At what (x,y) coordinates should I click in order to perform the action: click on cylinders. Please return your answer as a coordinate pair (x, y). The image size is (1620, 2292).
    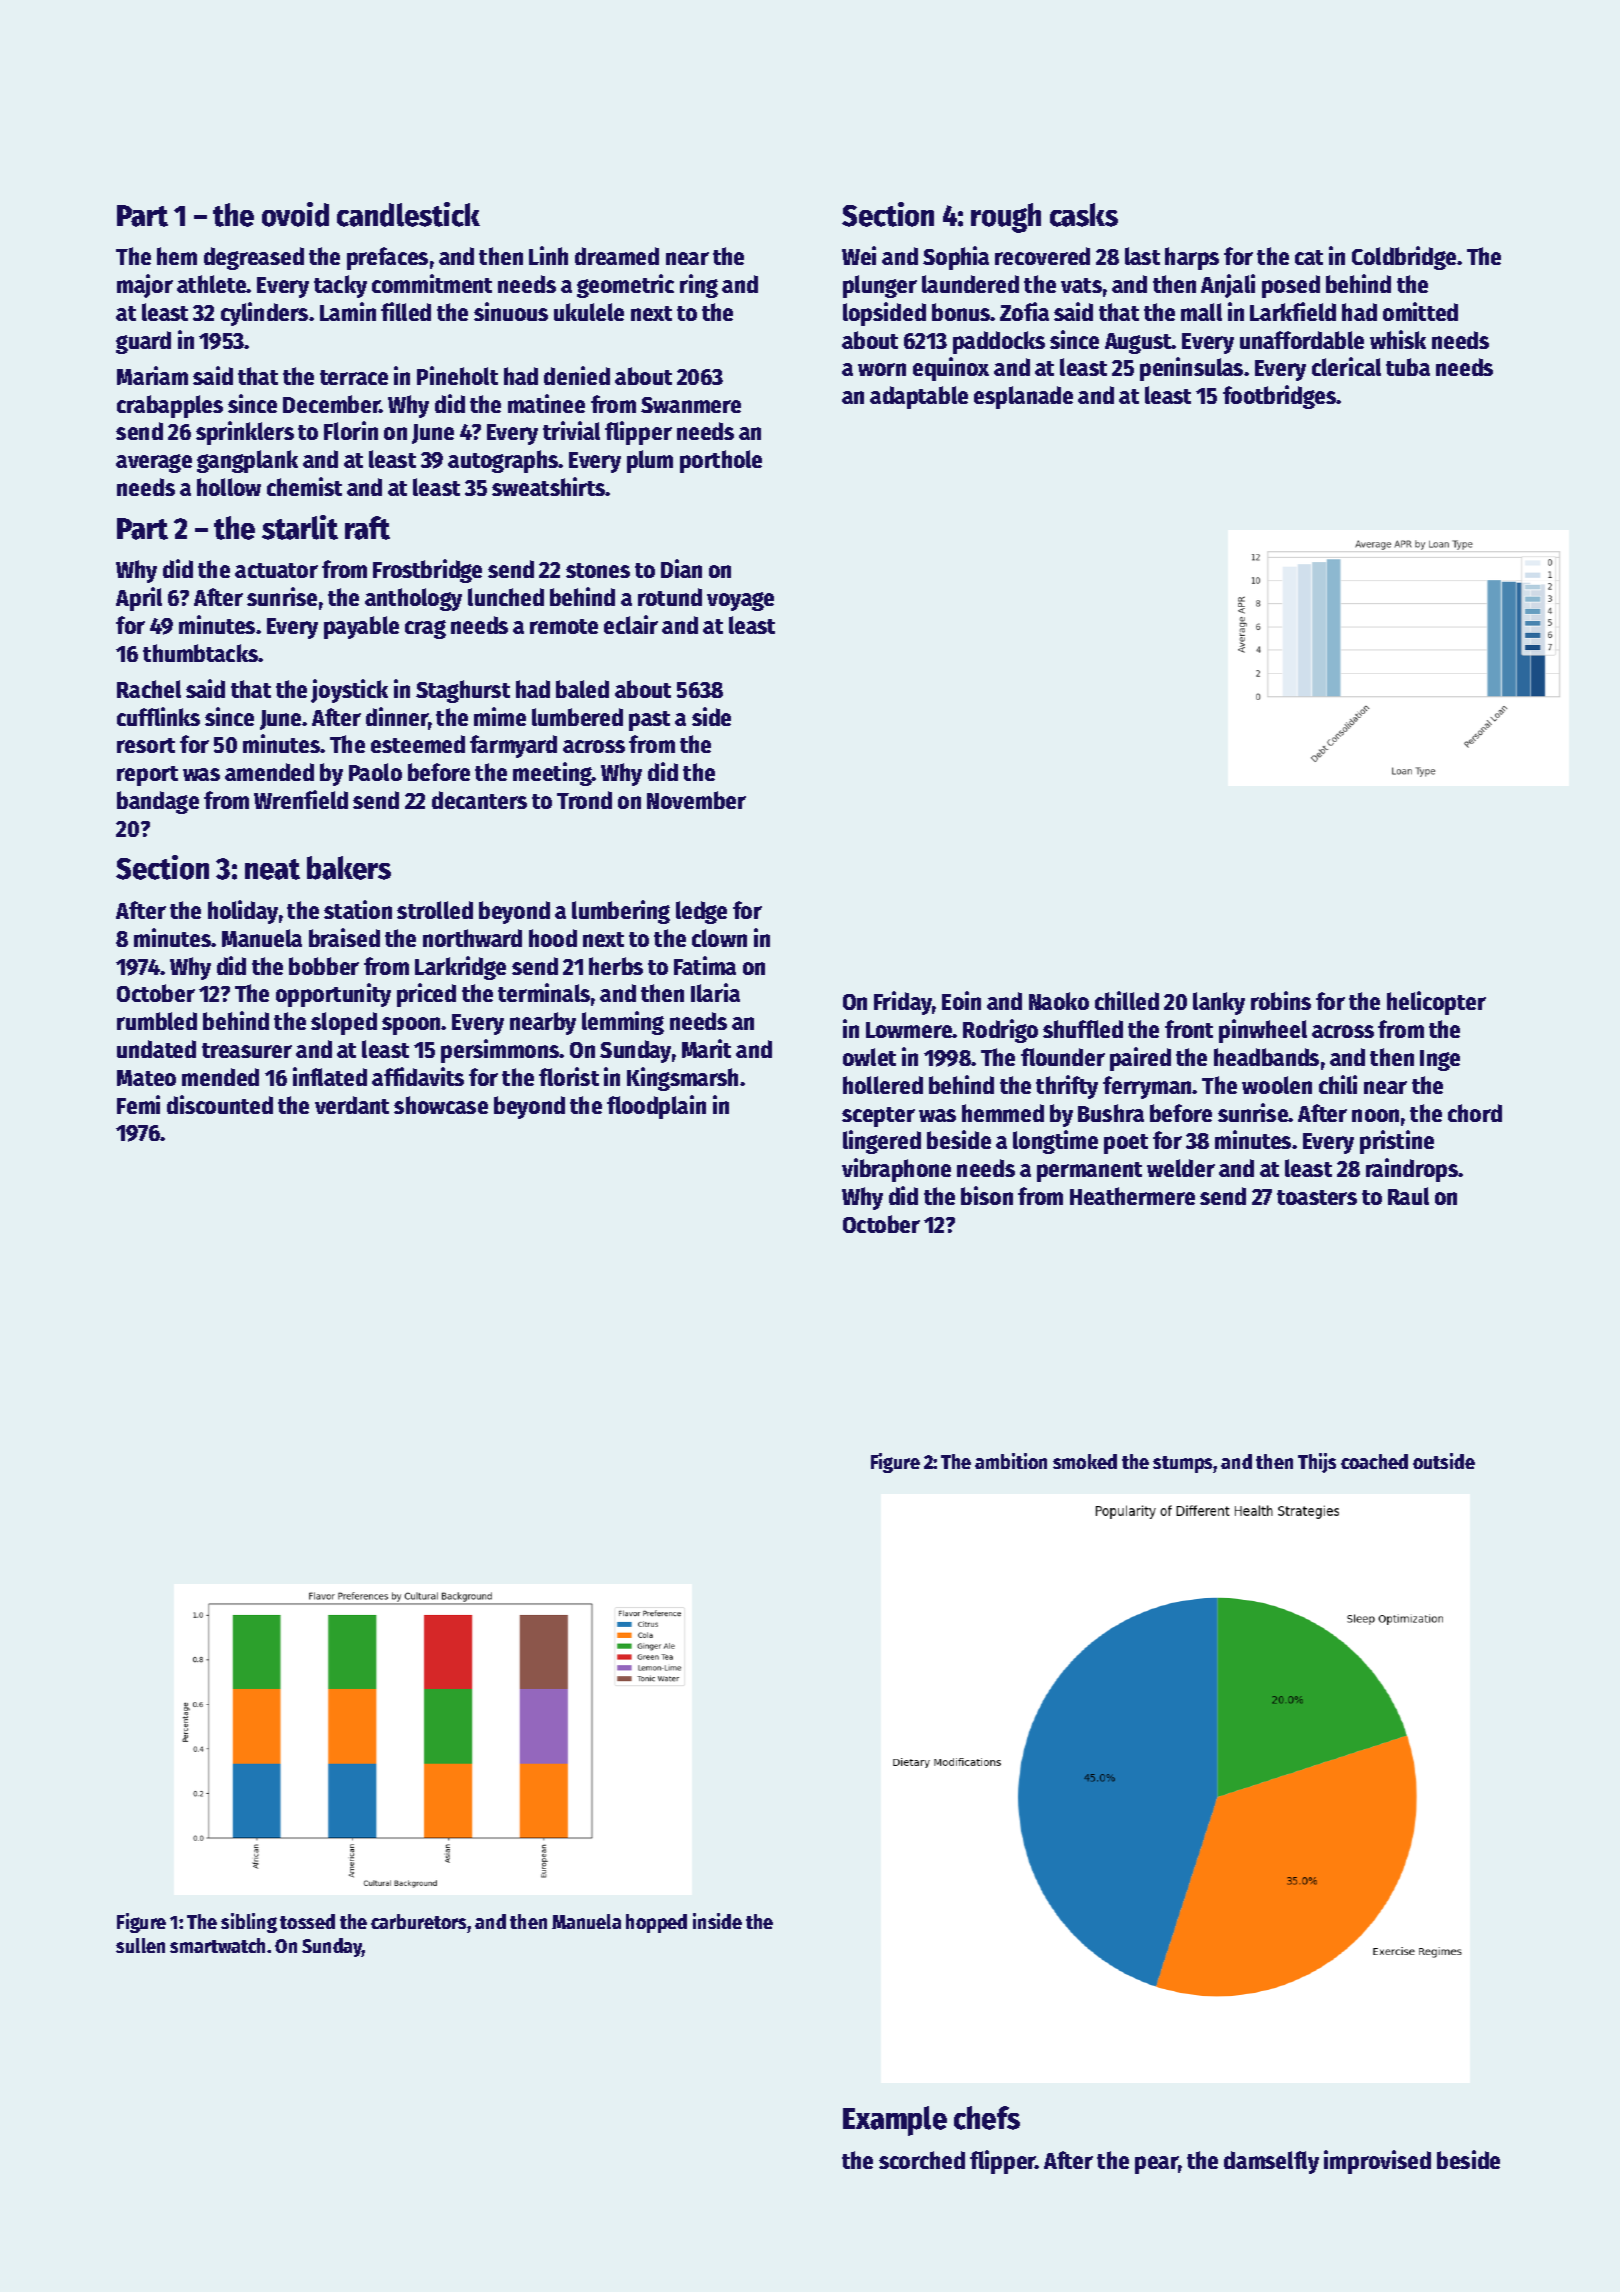
    Looking at the image, I should click on (264, 314).
